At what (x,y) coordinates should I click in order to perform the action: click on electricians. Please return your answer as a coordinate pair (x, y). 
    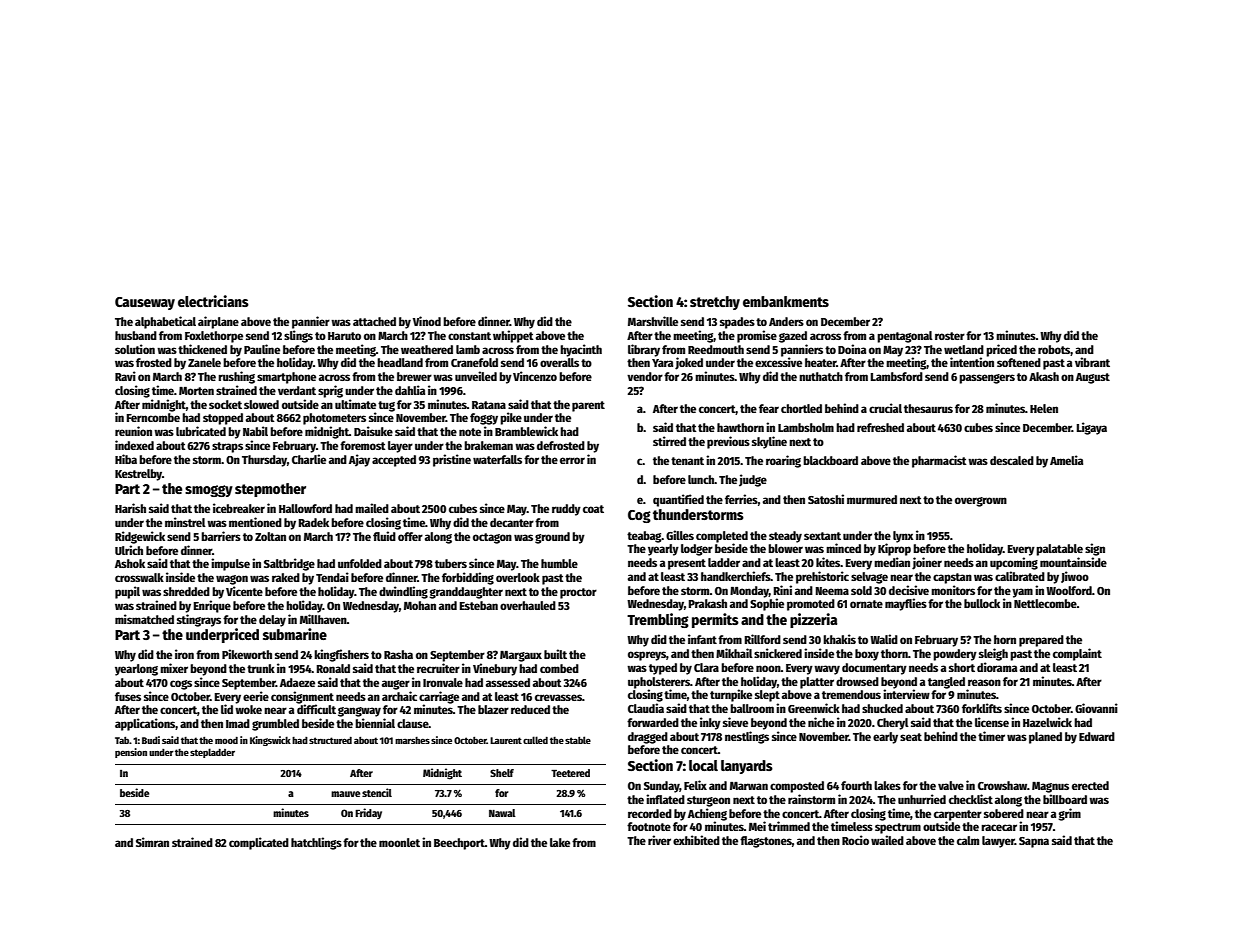
    Looking at the image, I should click on (213, 301).
